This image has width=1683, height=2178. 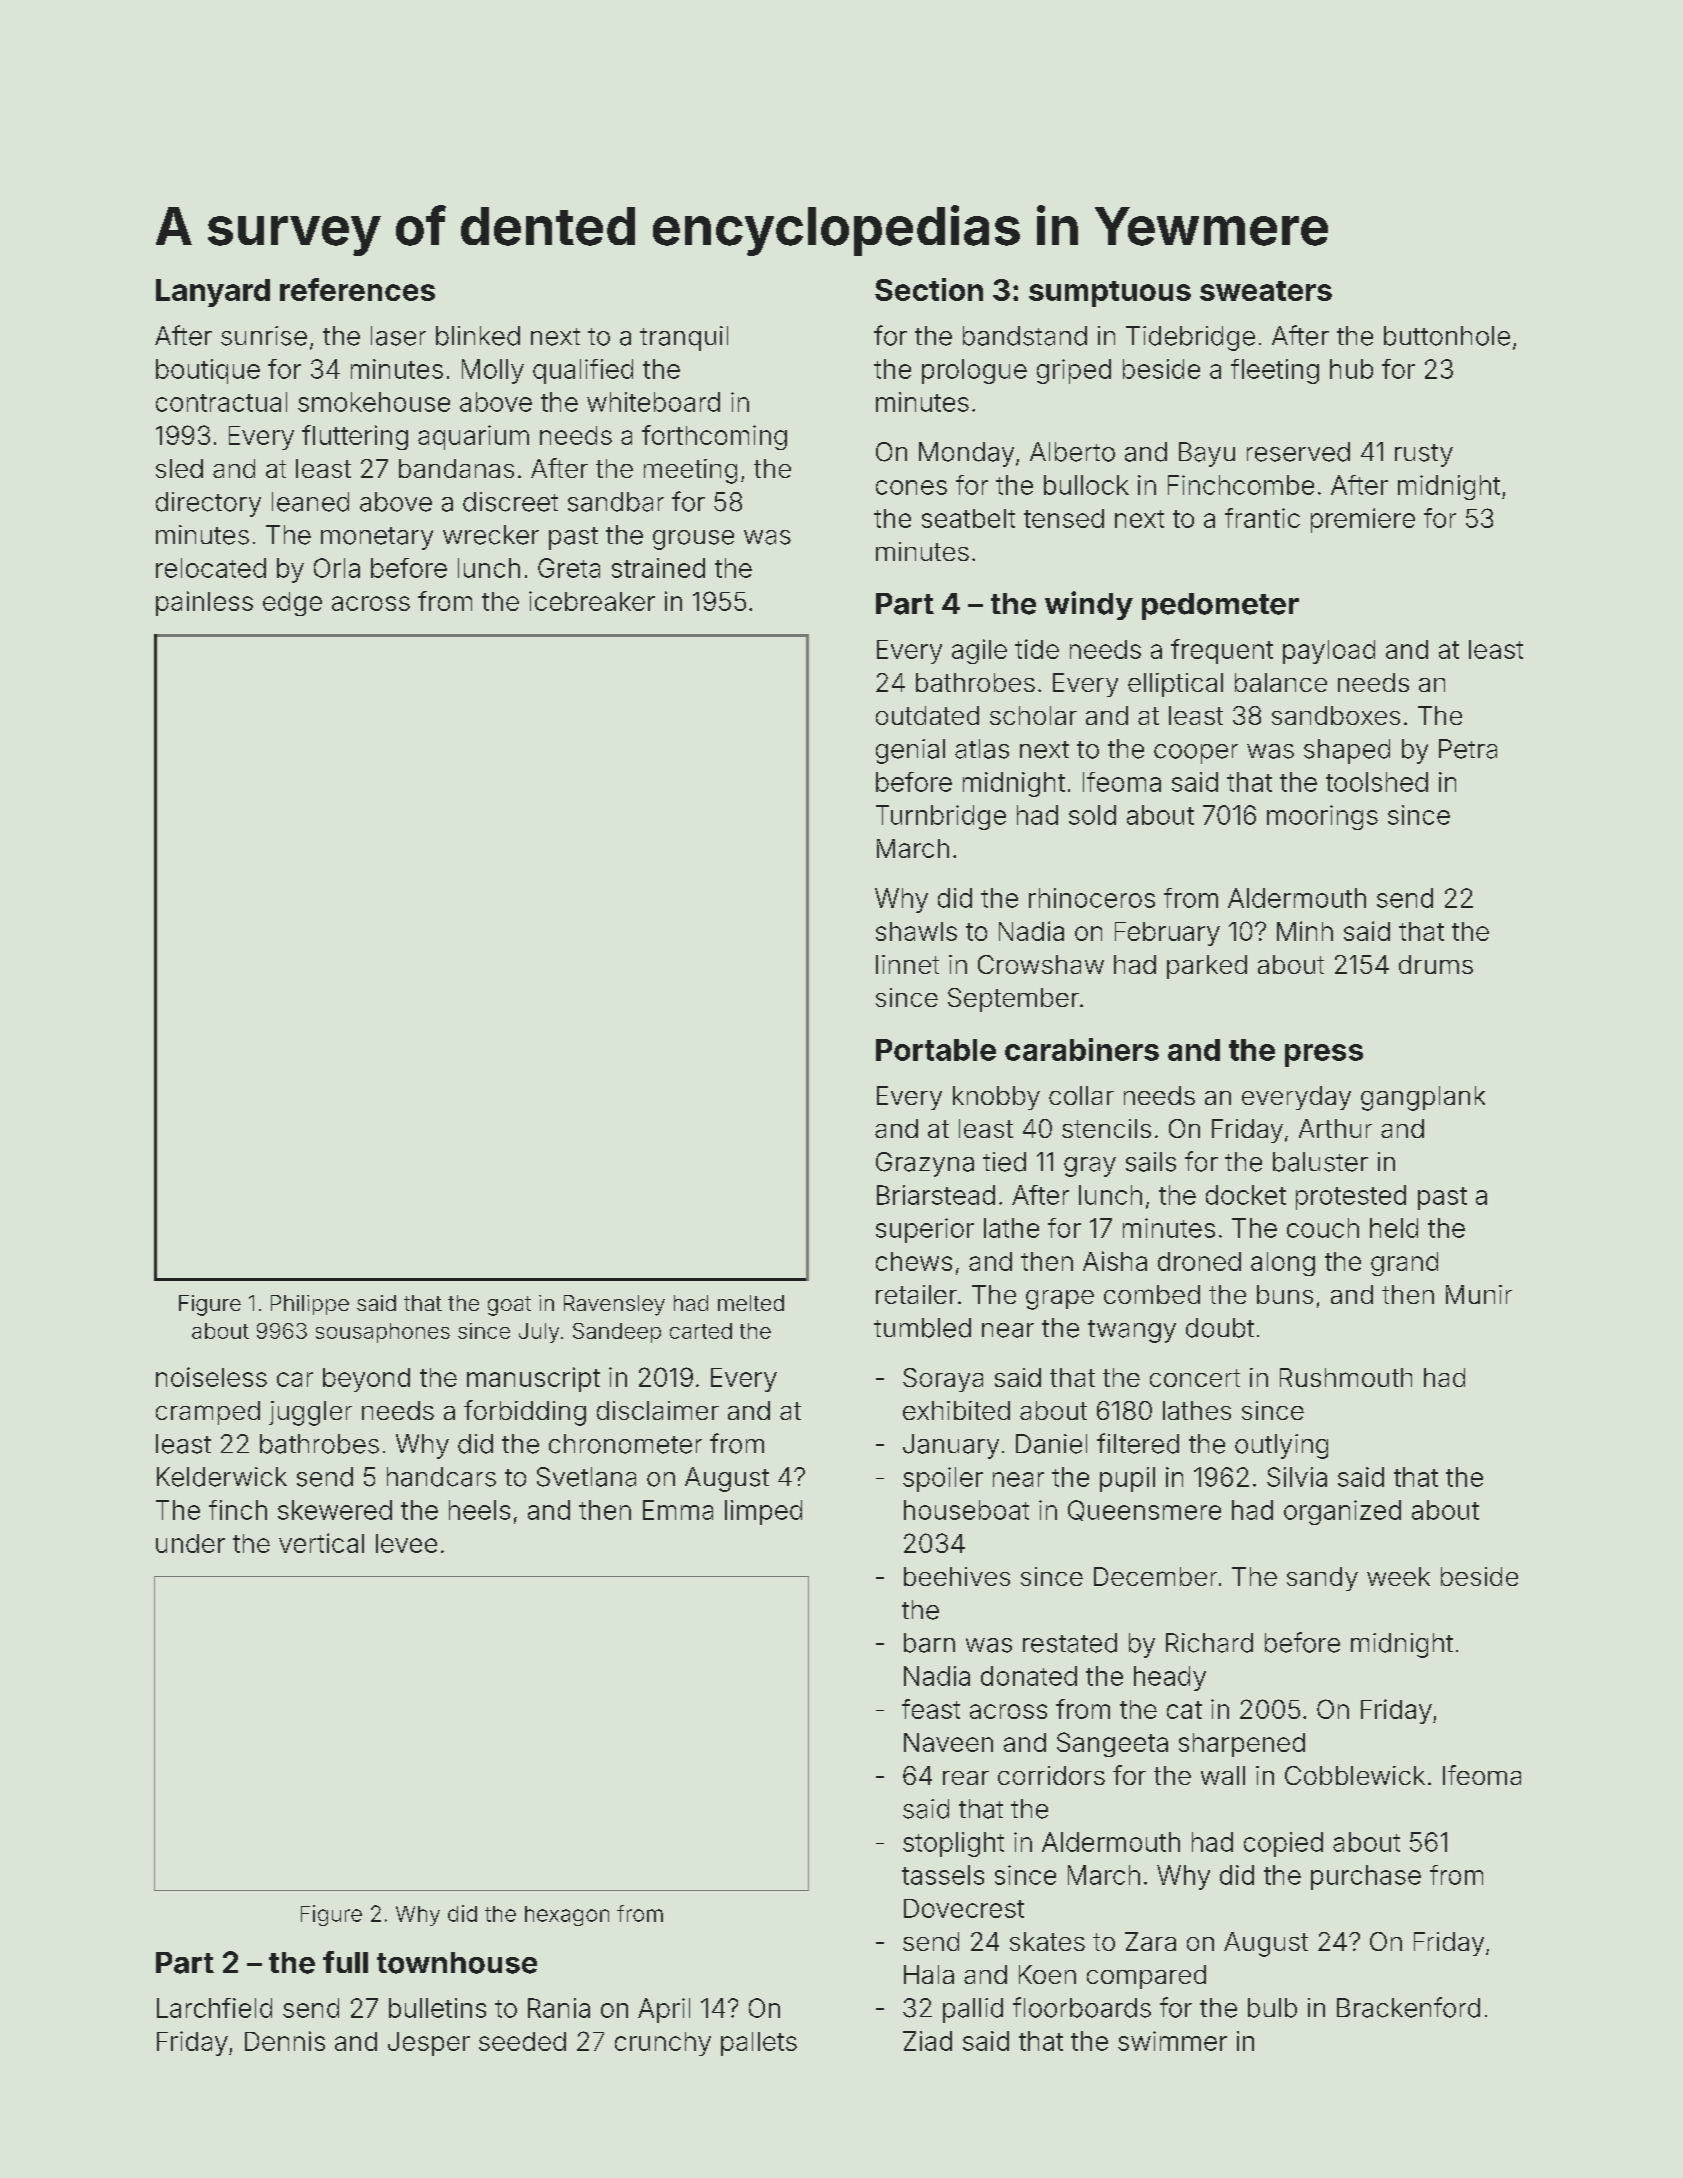 What do you see at coordinates (1423, 1098) in the image?
I see `gangplank` at bounding box center [1423, 1098].
